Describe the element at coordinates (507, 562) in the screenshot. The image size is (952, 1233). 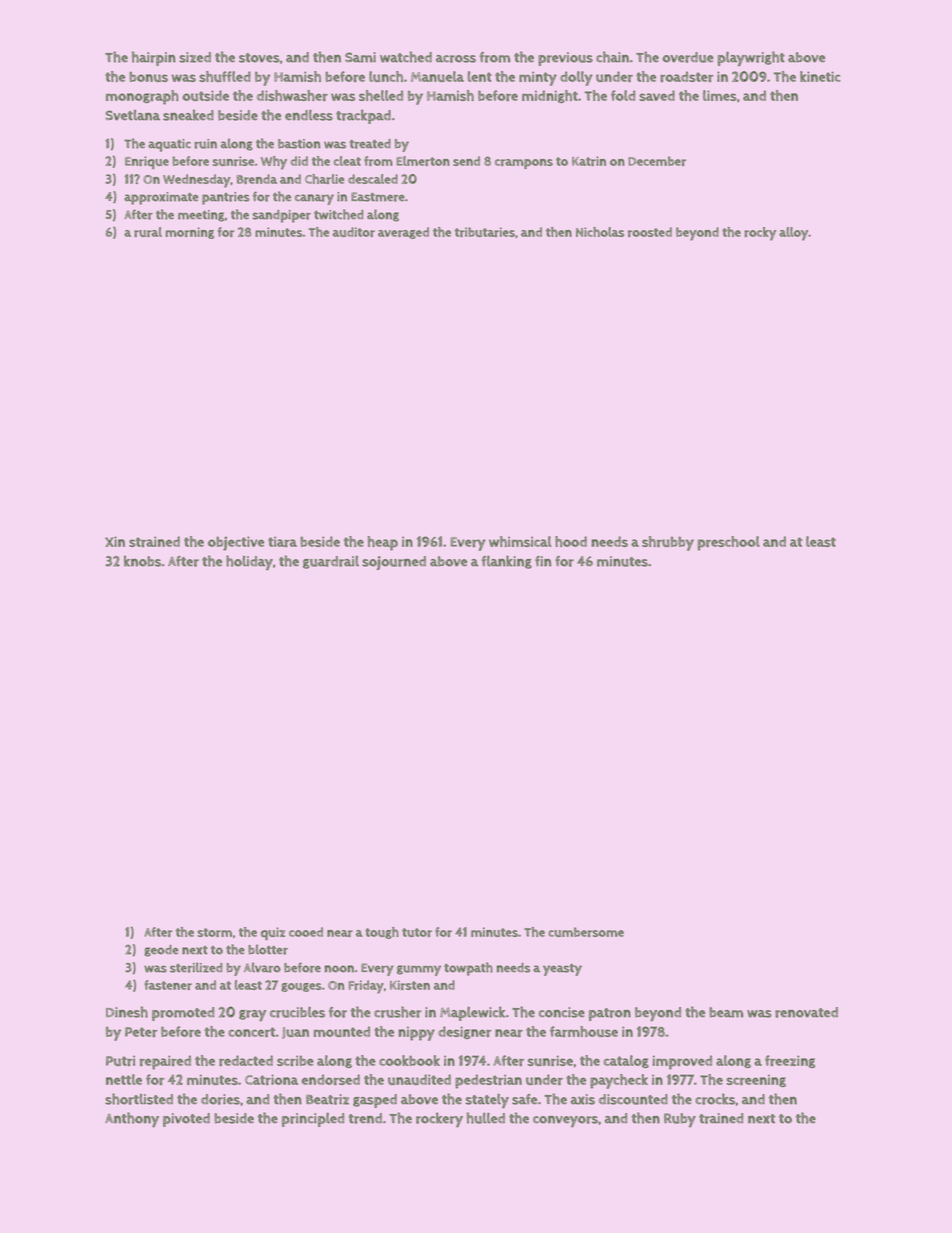
I see `flanking` at that location.
